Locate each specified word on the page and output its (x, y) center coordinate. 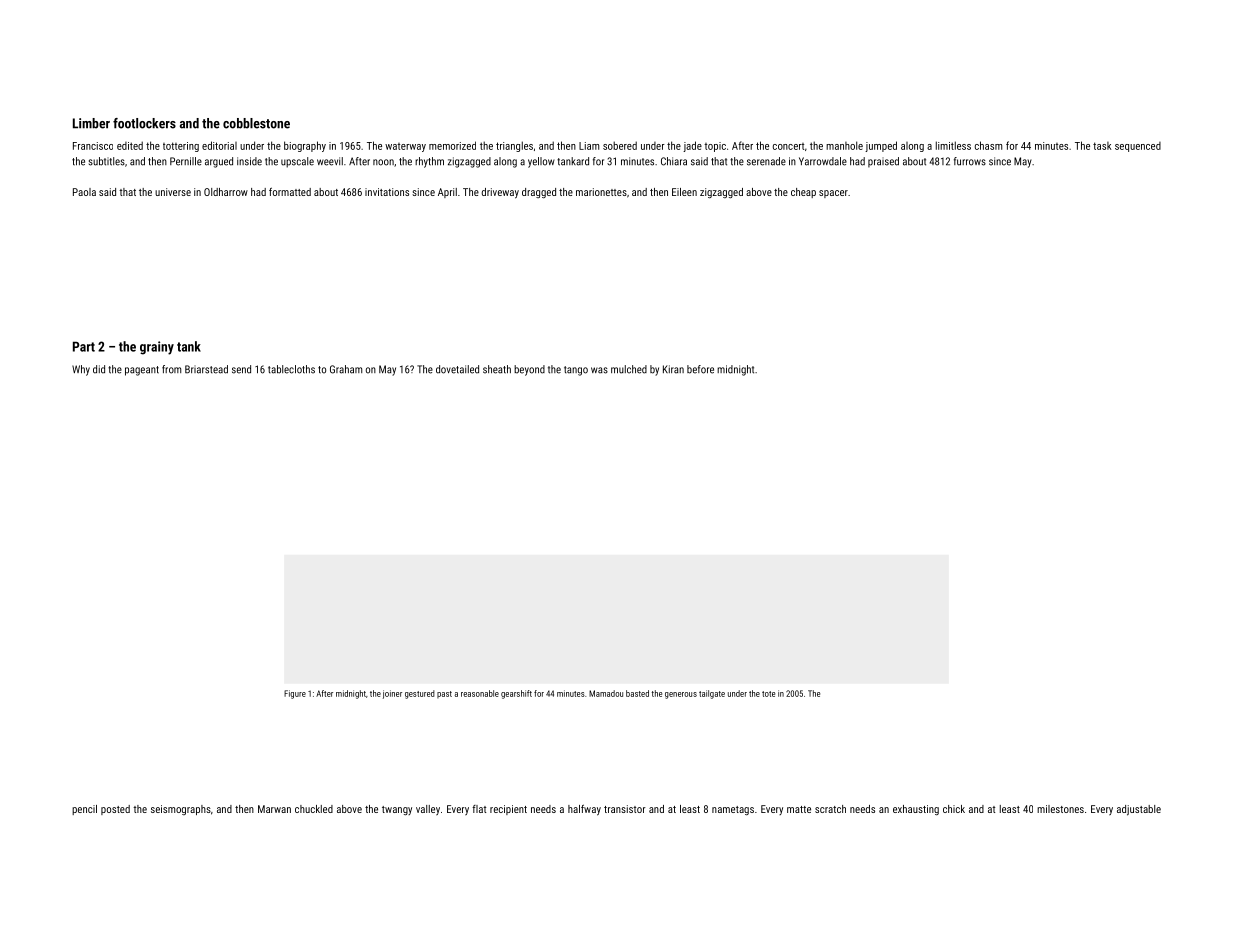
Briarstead (206, 369)
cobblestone (256, 123)
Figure (295, 694)
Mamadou (606, 693)
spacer (833, 194)
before (700, 369)
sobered (620, 145)
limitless (953, 145)
